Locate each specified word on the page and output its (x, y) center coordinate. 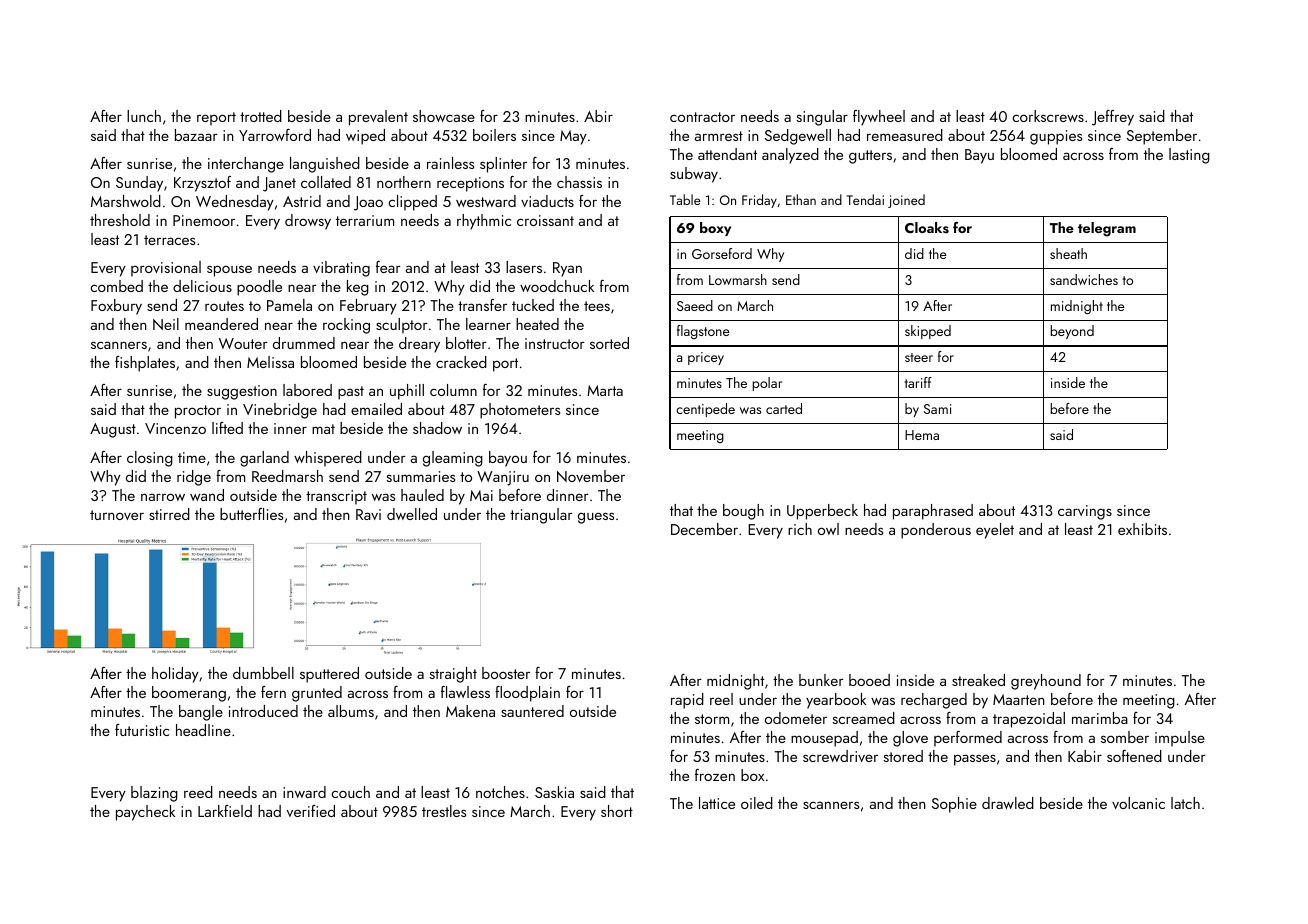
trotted (261, 116)
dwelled (412, 514)
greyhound (1046, 682)
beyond (1072, 332)
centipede (705, 410)
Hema (922, 435)
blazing (154, 794)
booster (506, 673)
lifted (227, 428)
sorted (609, 343)
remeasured (905, 135)
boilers (494, 135)
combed (116, 286)
